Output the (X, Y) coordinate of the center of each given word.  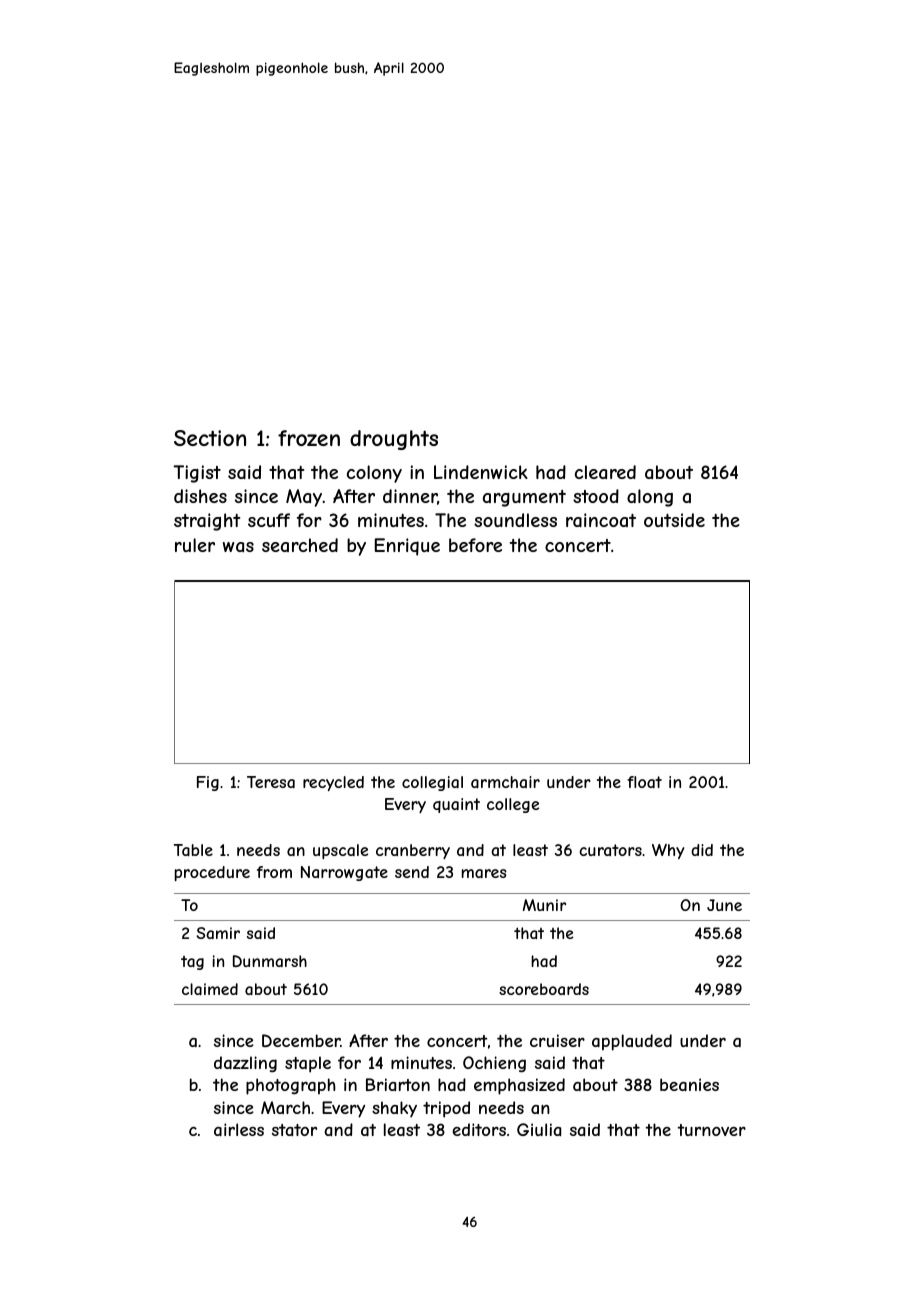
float (644, 782)
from (274, 872)
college (513, 805)
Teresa (271, 782)
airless (239, 1129)
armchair (505, 782)
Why (668, 851)
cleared (605, 472)
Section (210, 438)
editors (479, 1129)
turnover (711, 1130)
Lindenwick (481, 472)
